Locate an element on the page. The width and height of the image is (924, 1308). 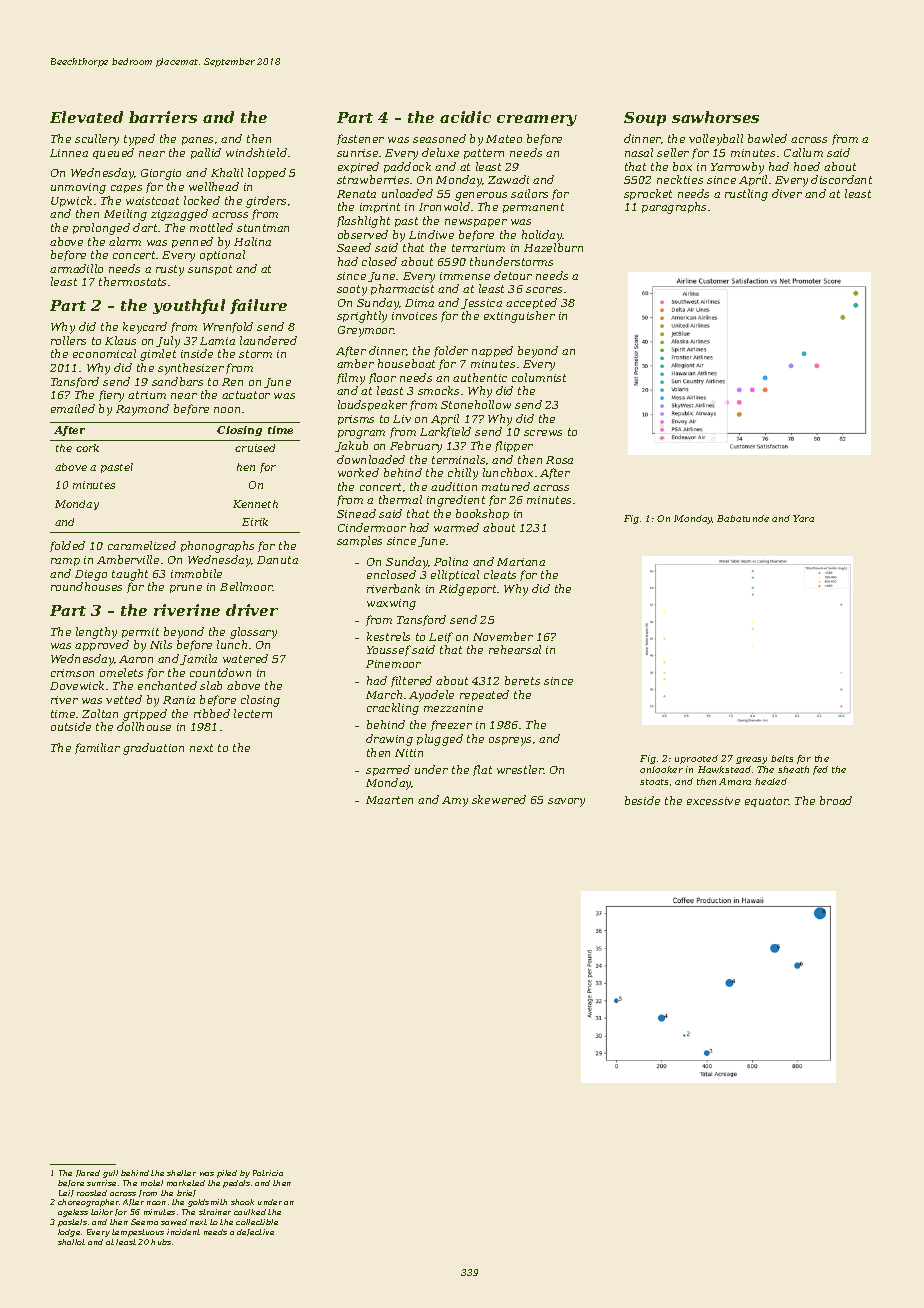
berets is located at coordinates (522, 680).
